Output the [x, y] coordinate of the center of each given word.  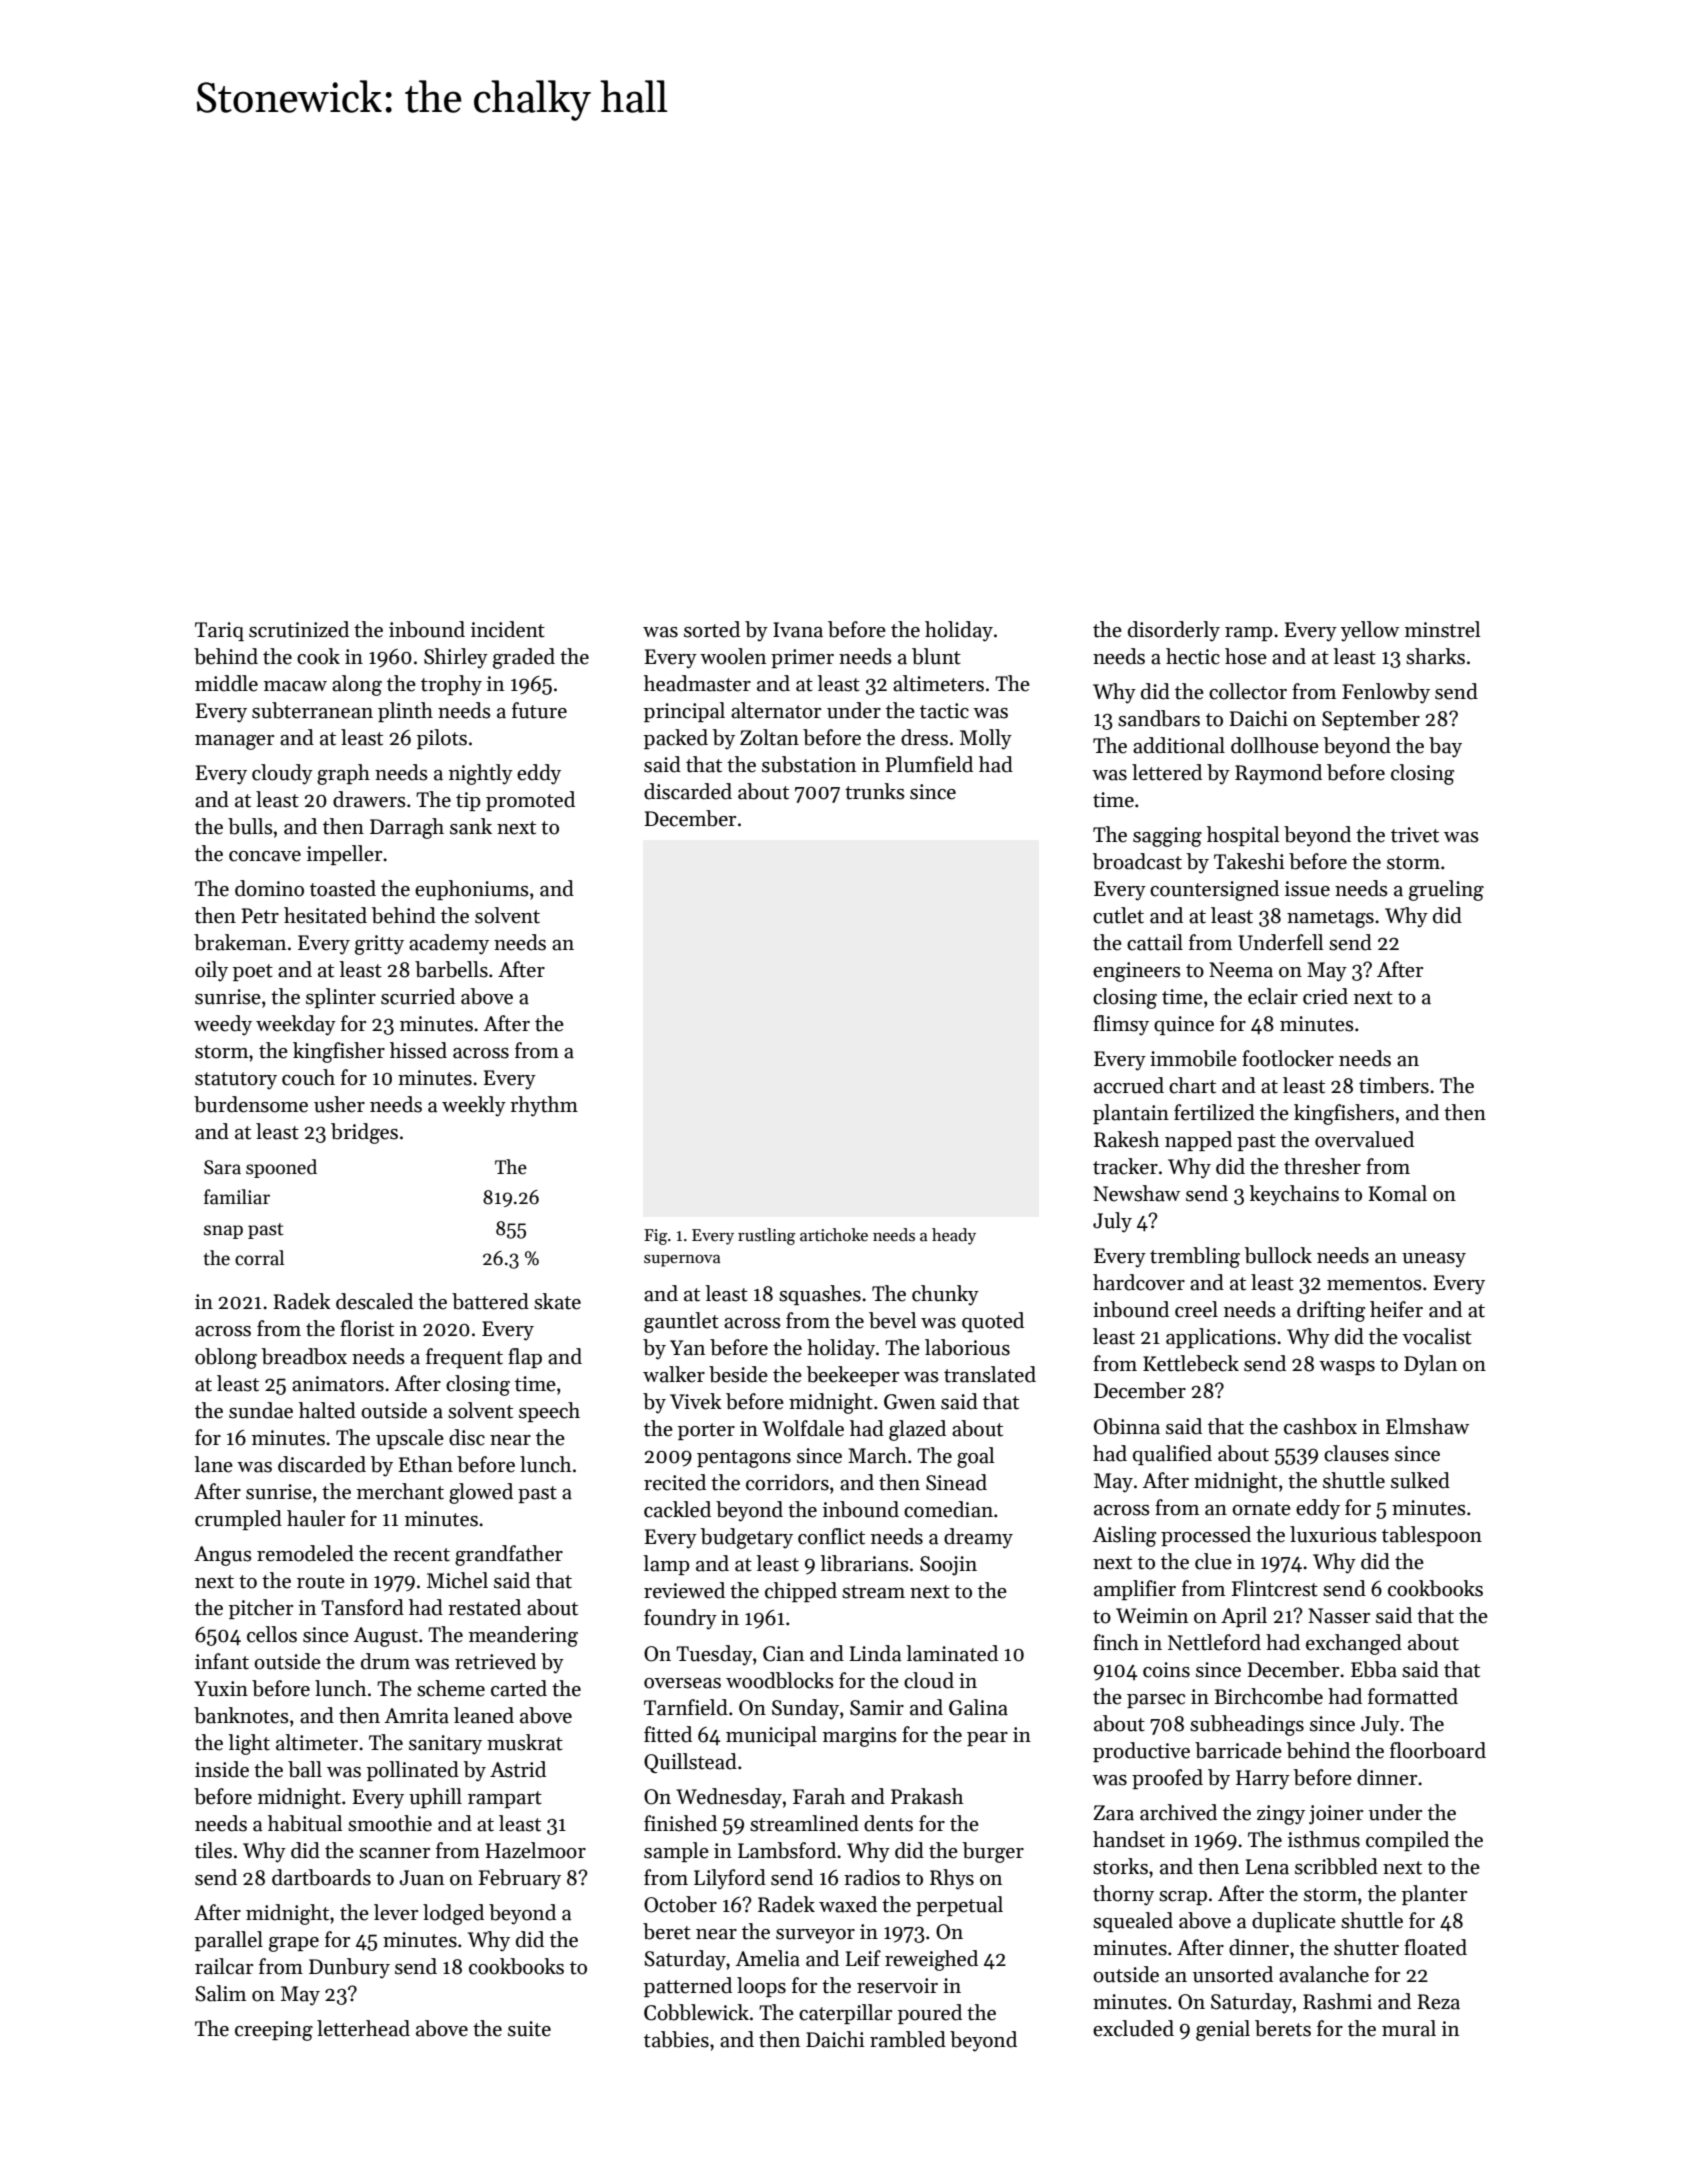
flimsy [1121, 1025]
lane [213, 1464]
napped [1198, 1141]
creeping [274, 2031]
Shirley [456, 658]
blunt [936, 656]
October [680, 1904]
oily [211, 971]
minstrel [1443, 629]
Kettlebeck [1191, 1363]
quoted [993, 1322]
